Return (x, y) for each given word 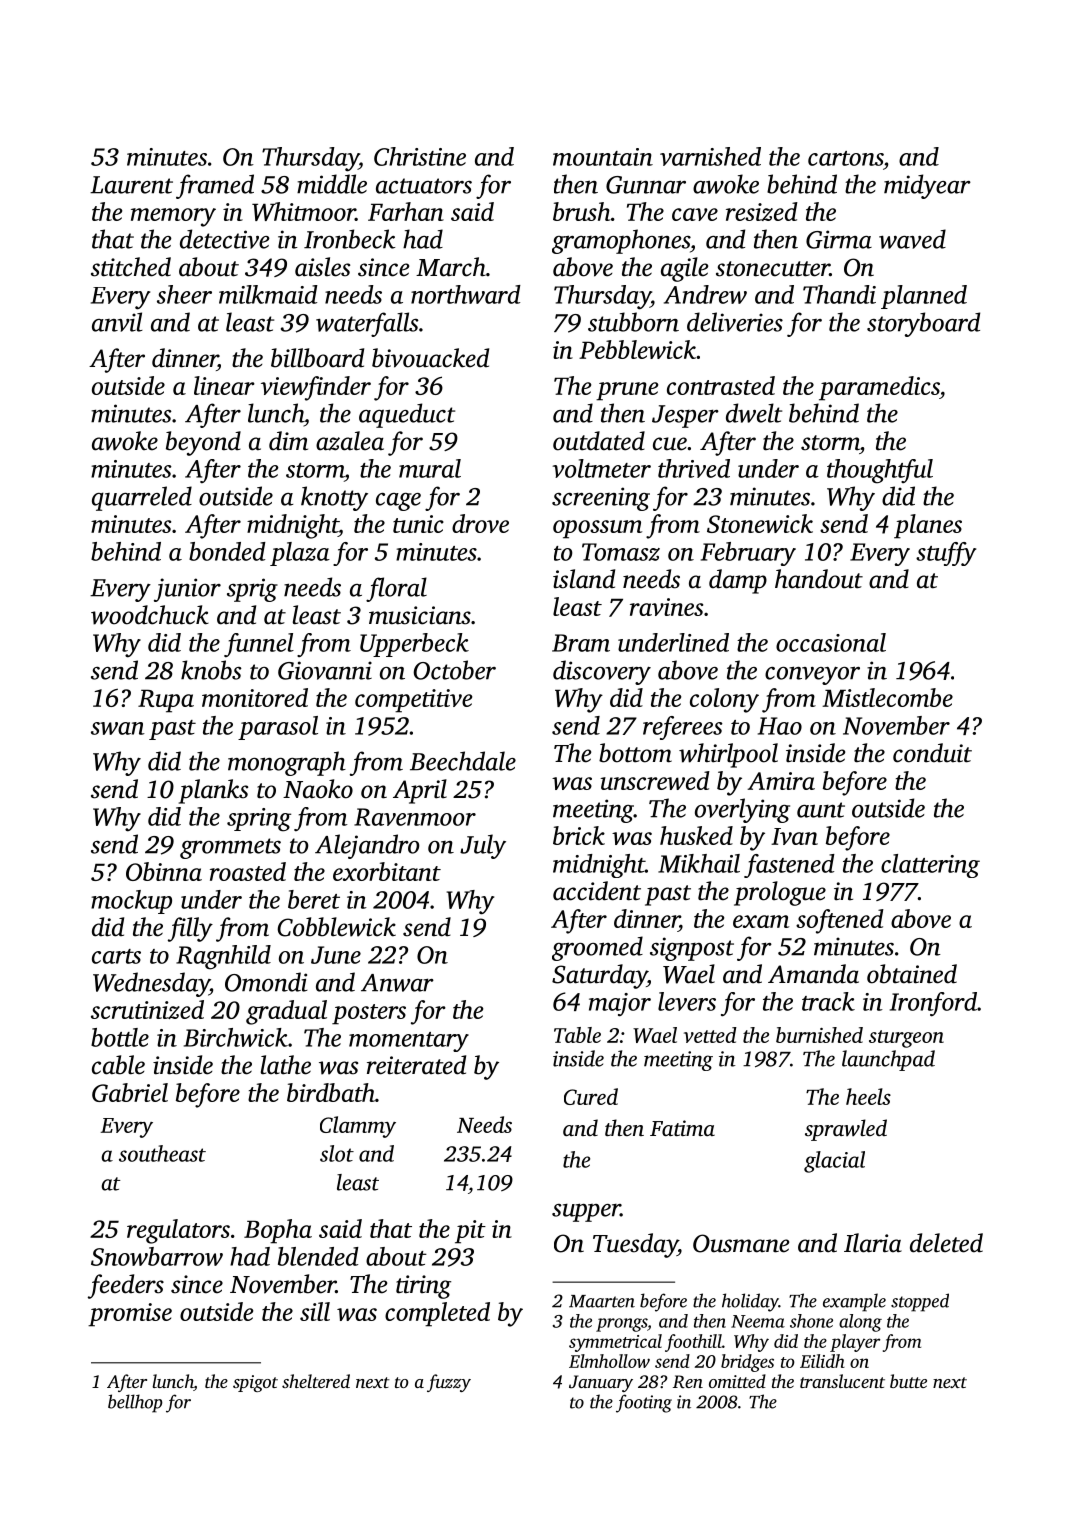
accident (597, 891)
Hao (780, 726)
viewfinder (316, 388)
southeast (162, 1153)
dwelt (754, 413)
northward (466, 294)
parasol (278, 728)
